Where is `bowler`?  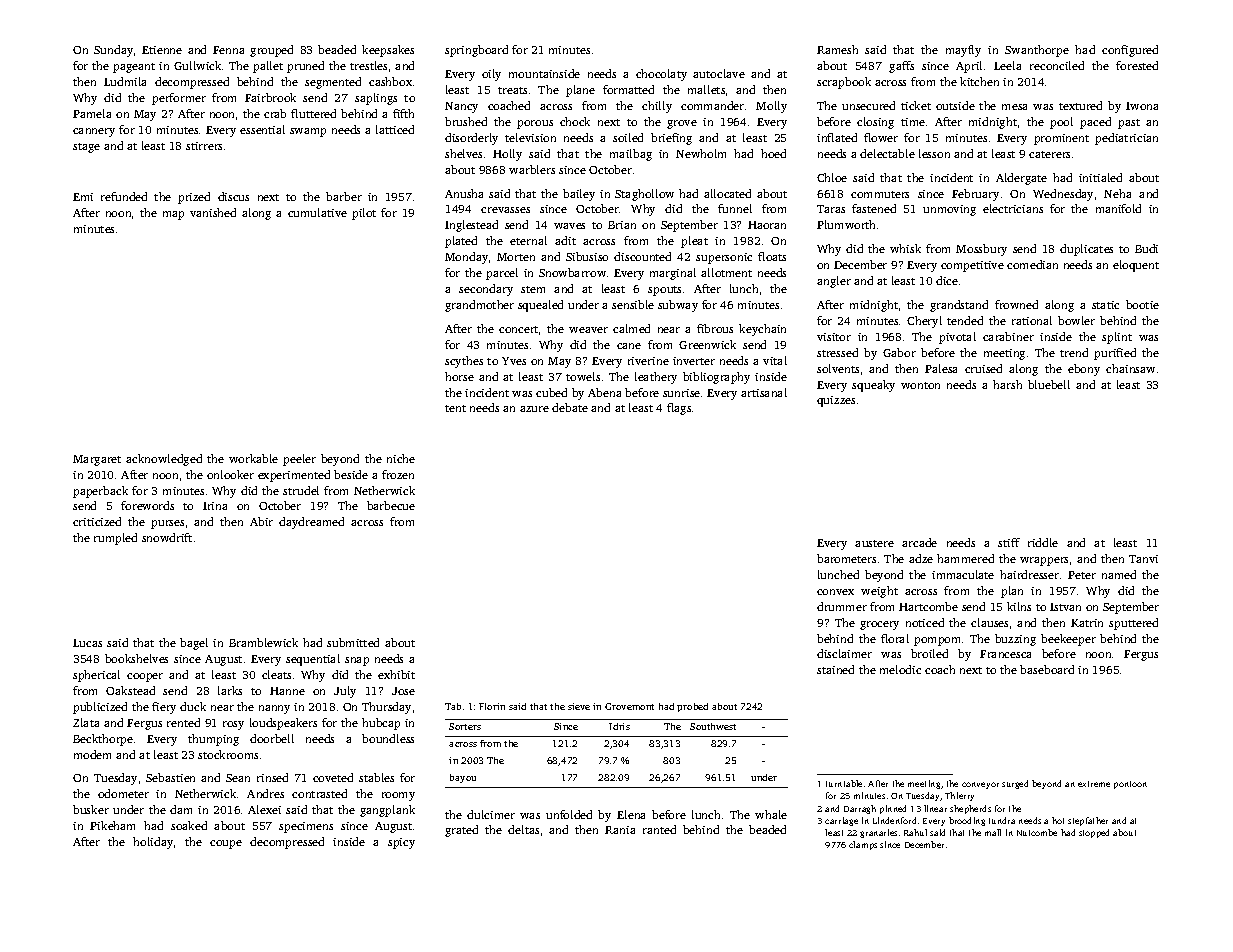 bowler is located at coordinates (1076, 320).
